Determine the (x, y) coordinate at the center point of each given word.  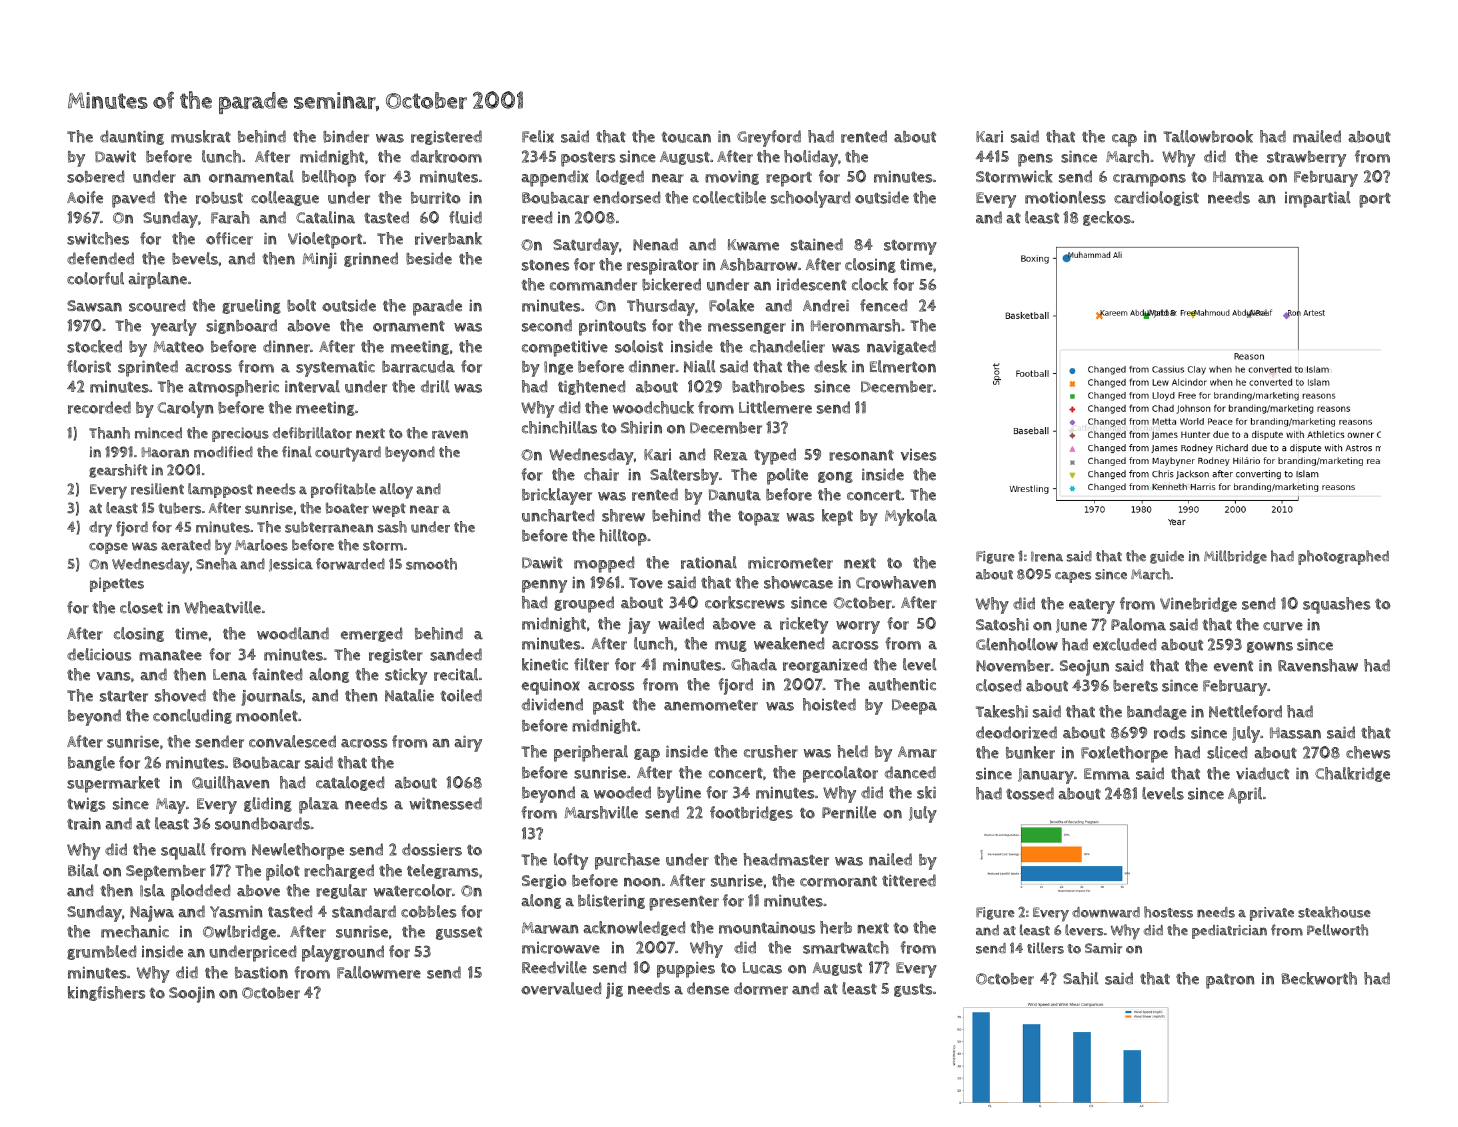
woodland (293, 633)
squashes (1336, 605)
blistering (611, 901)
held (852, 751)
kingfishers (106, 993)
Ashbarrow (759, 264)
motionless (1065, 197)
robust (219, 198)
